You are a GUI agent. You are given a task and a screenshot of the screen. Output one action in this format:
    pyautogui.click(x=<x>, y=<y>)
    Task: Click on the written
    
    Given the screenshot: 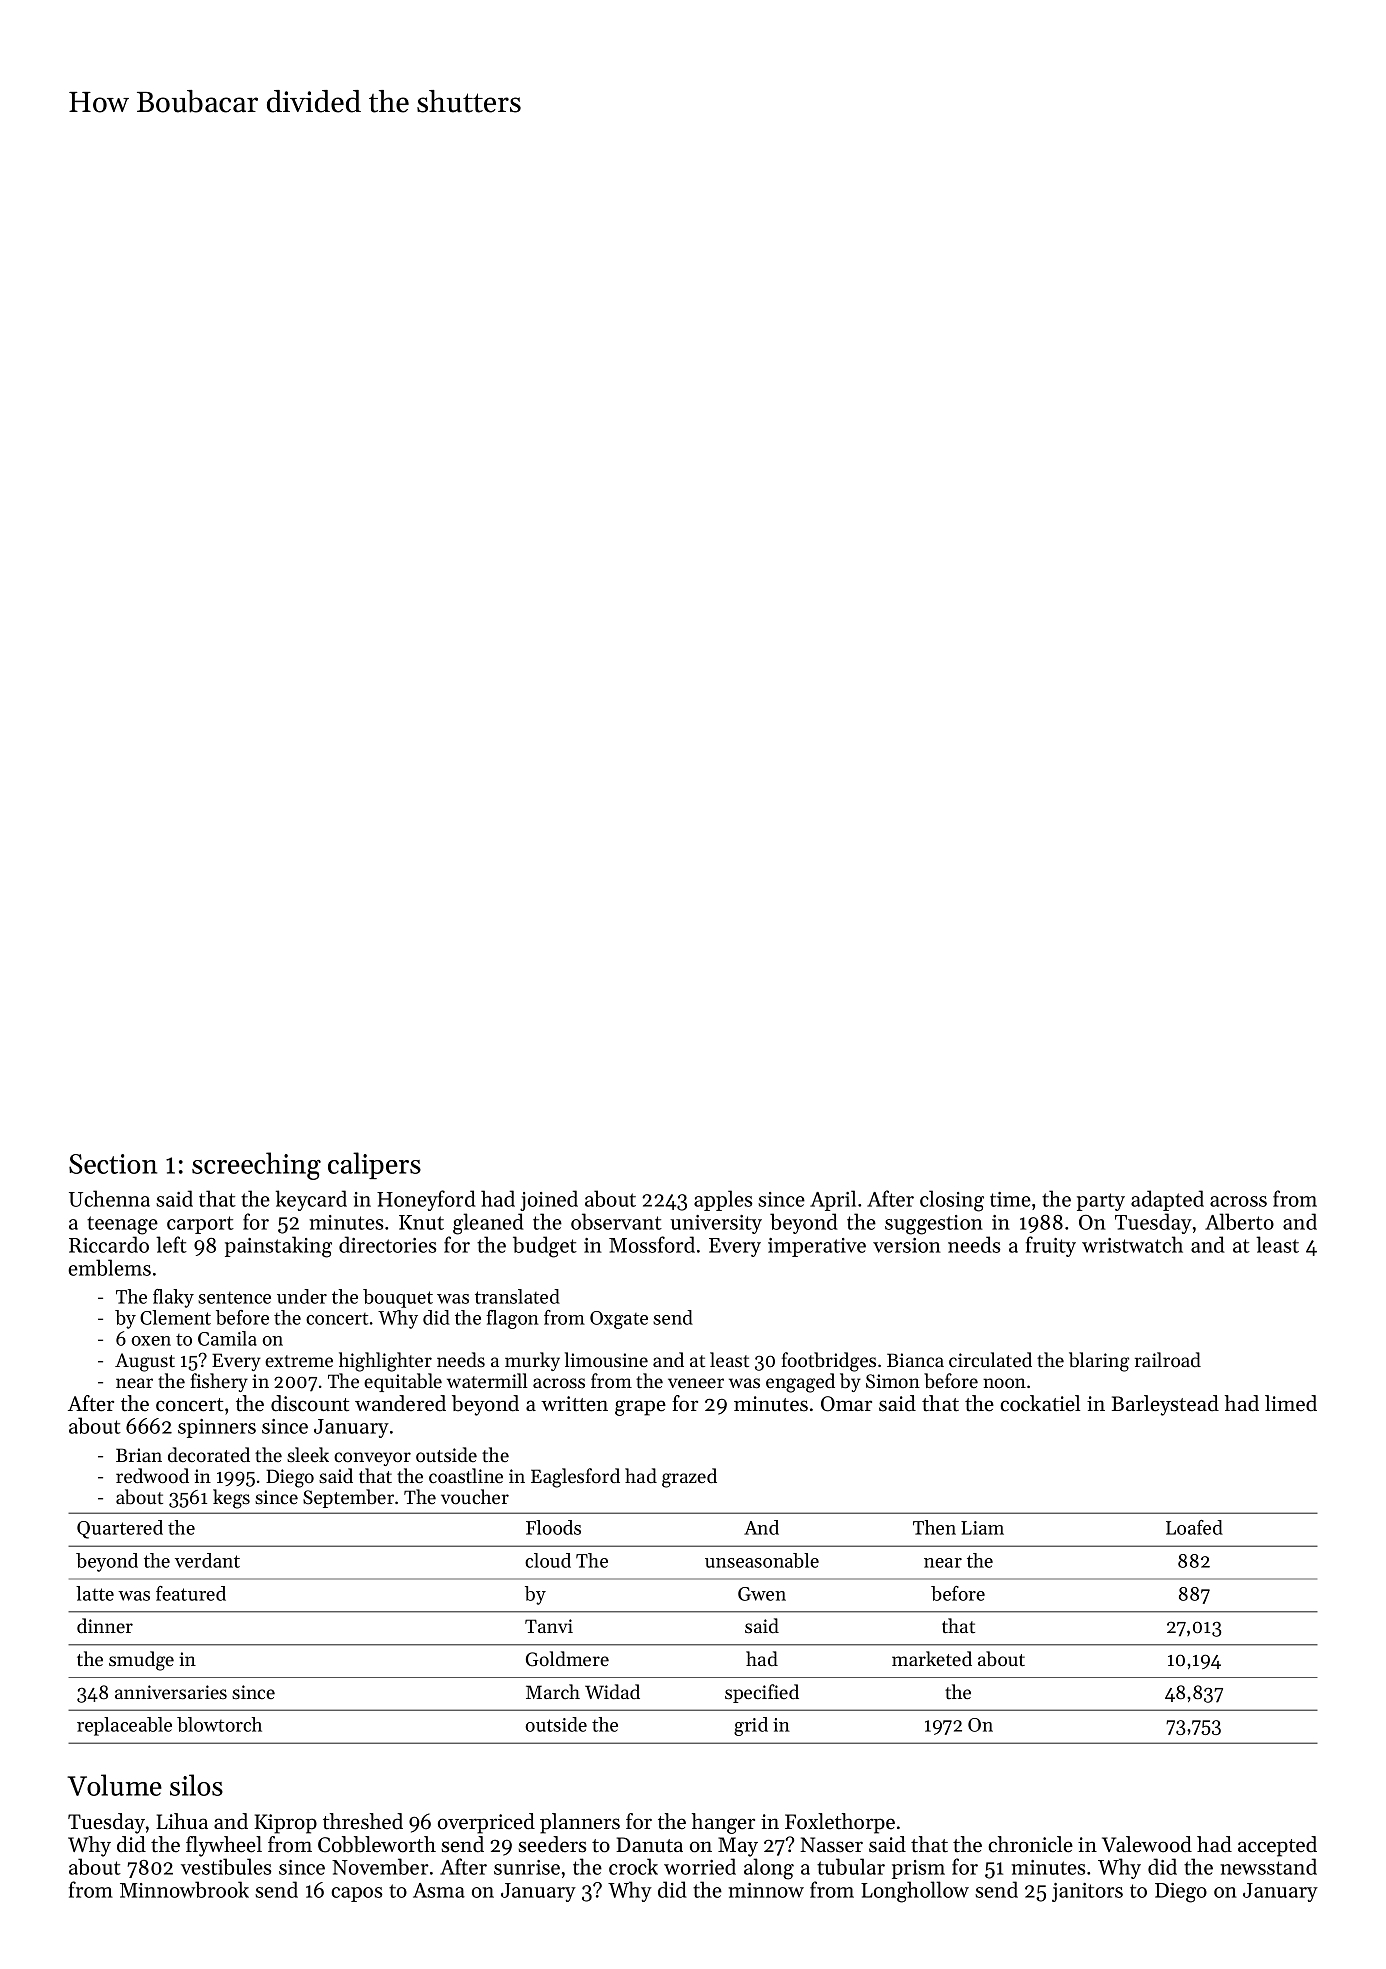 What is the action you would take?
    pyautogui.click(x=574, y=1404)
